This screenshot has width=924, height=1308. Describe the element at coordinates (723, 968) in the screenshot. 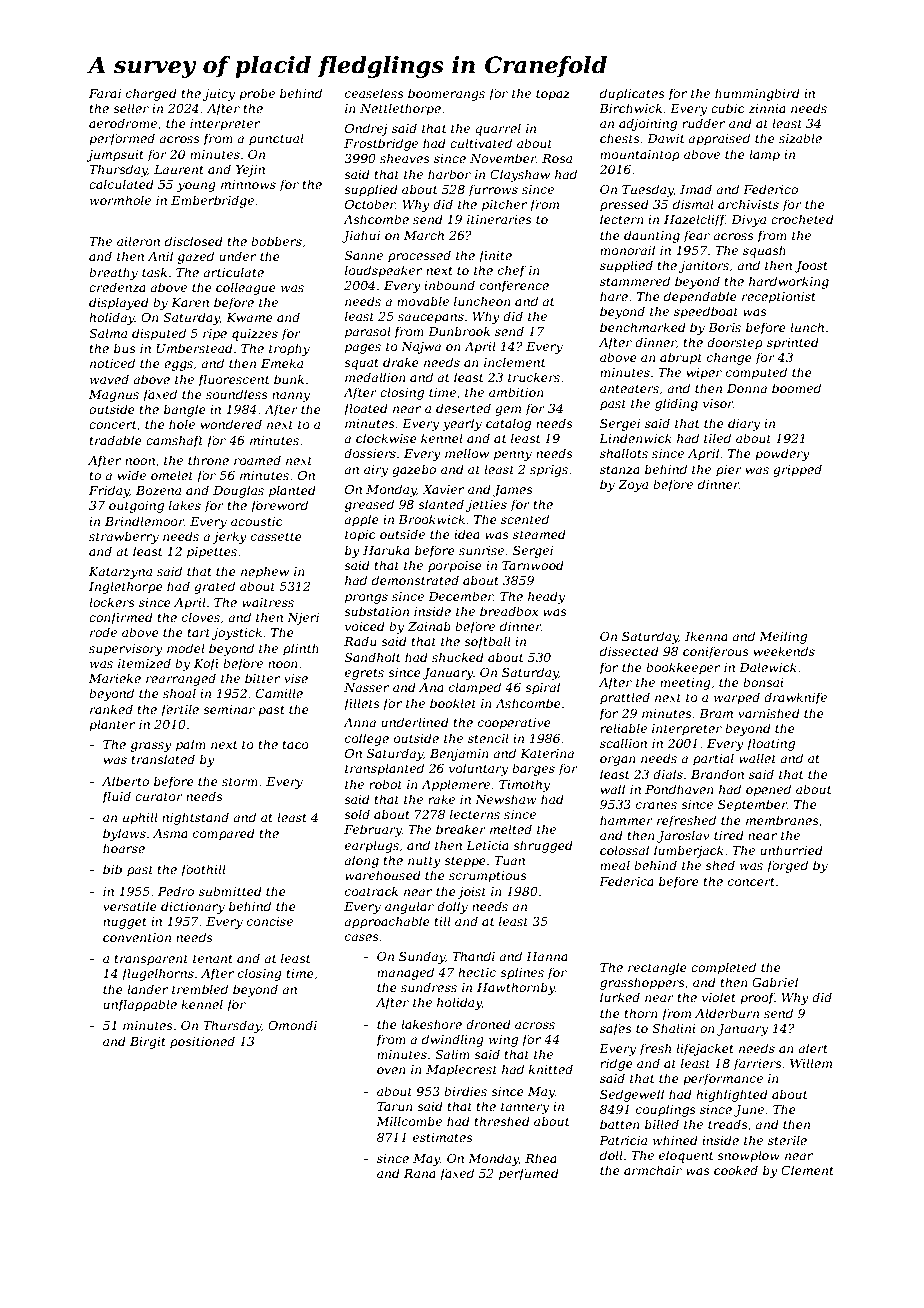

I see `completed` at that location.
